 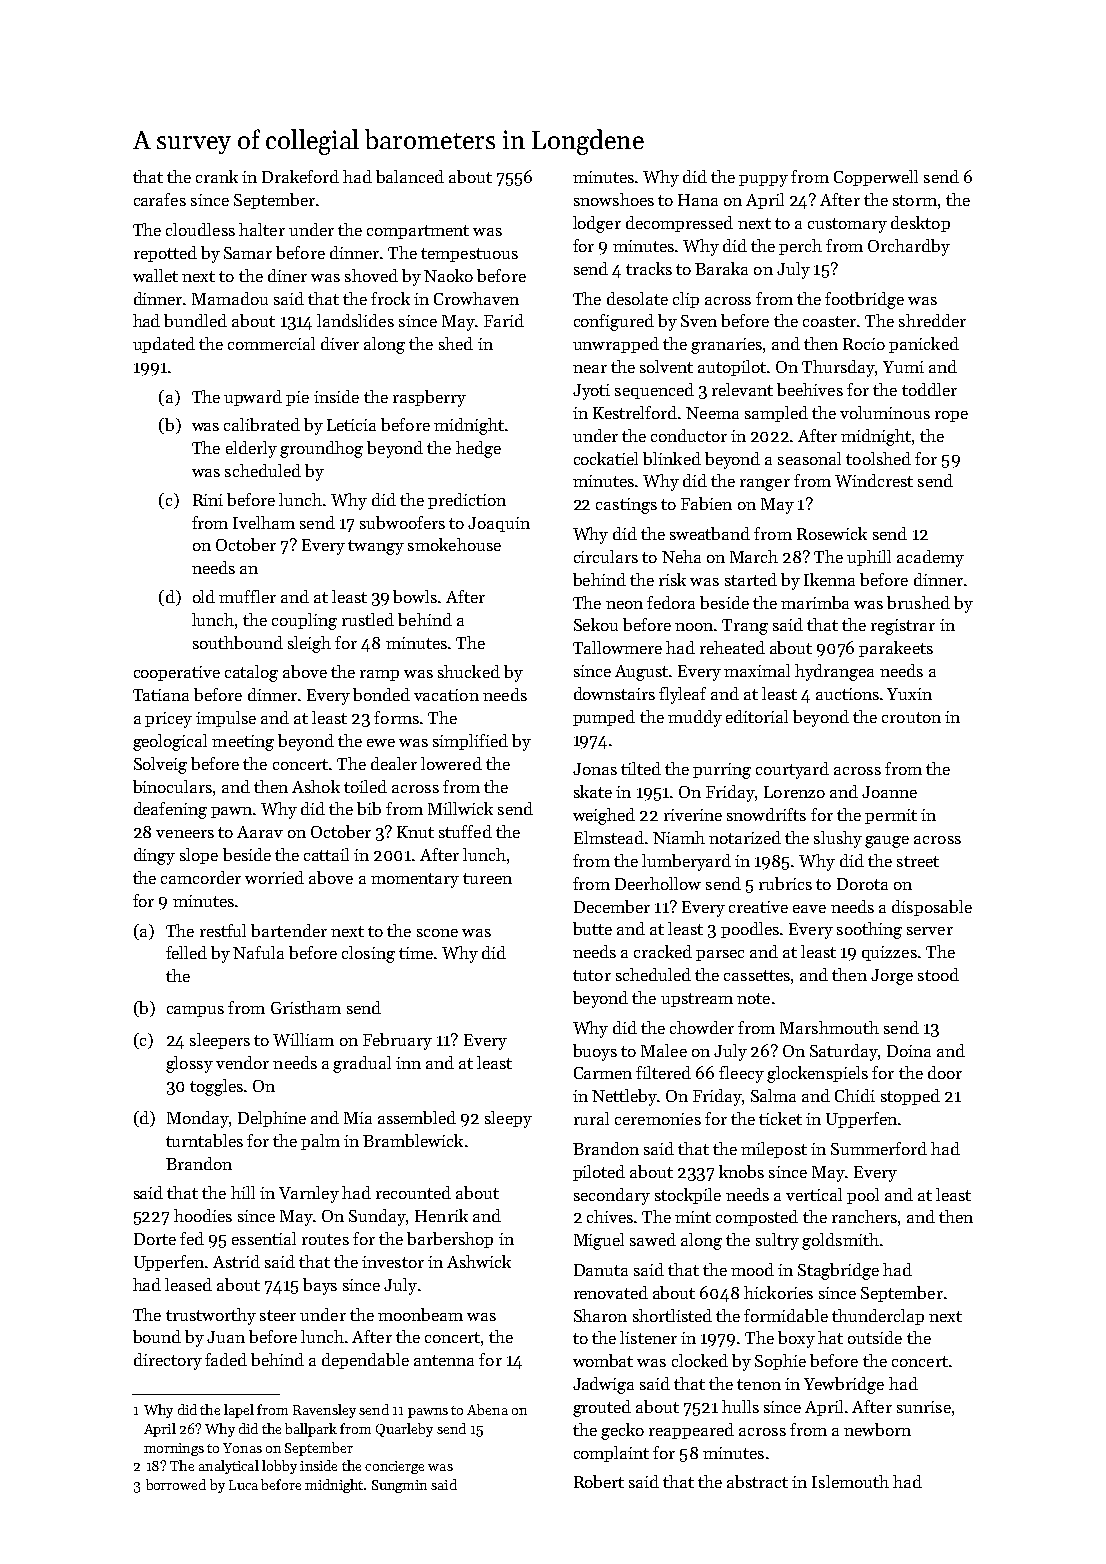 I want to click on shredder, so click(x=932, y=320).
